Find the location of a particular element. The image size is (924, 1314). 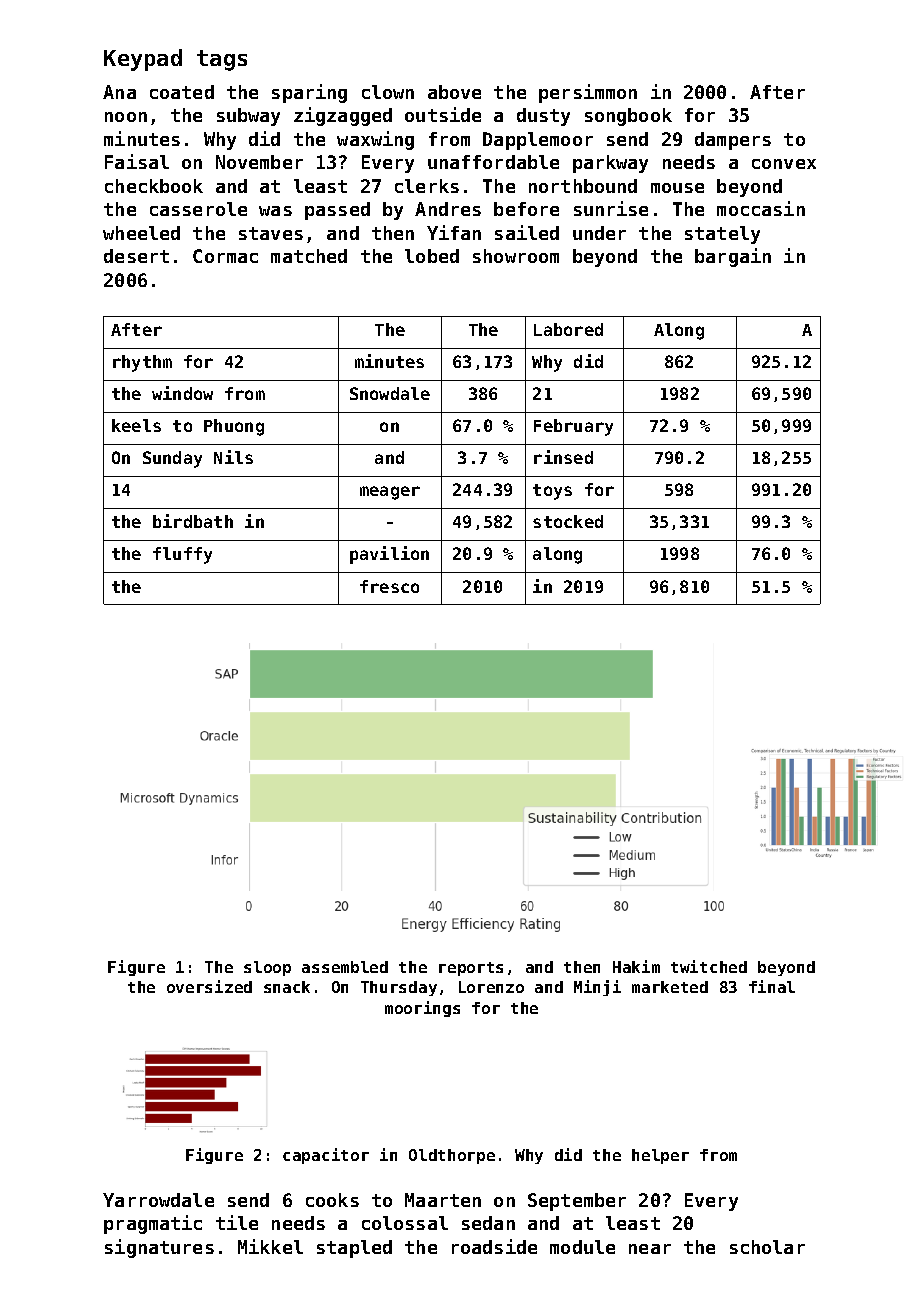

tags is located at coordinates (222, 60).
